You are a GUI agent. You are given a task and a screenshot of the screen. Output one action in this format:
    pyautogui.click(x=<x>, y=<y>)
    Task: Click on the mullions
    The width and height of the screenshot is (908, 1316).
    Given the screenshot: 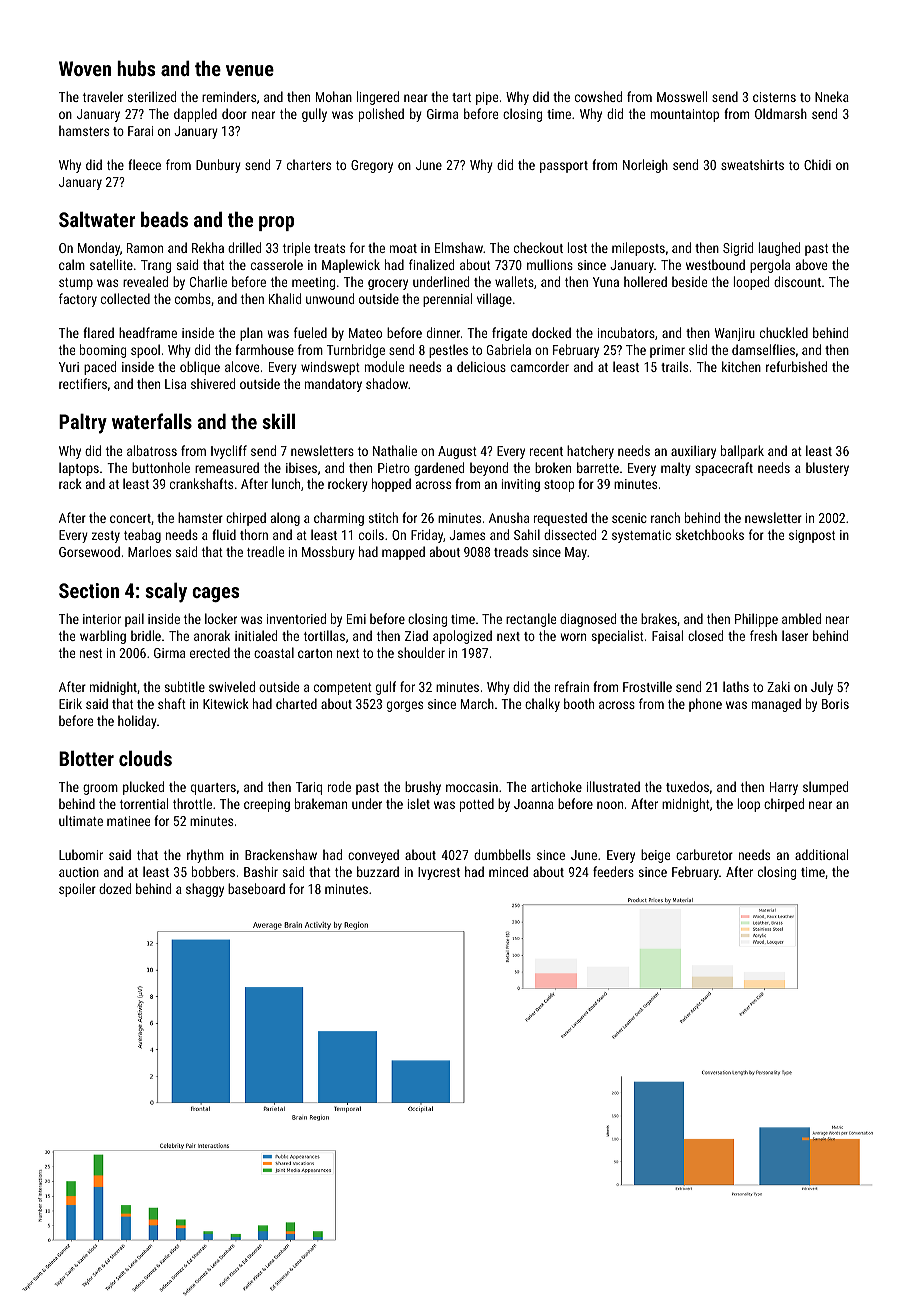 What is the action you would take?
    pyautogui.click(x=550, y=264)
